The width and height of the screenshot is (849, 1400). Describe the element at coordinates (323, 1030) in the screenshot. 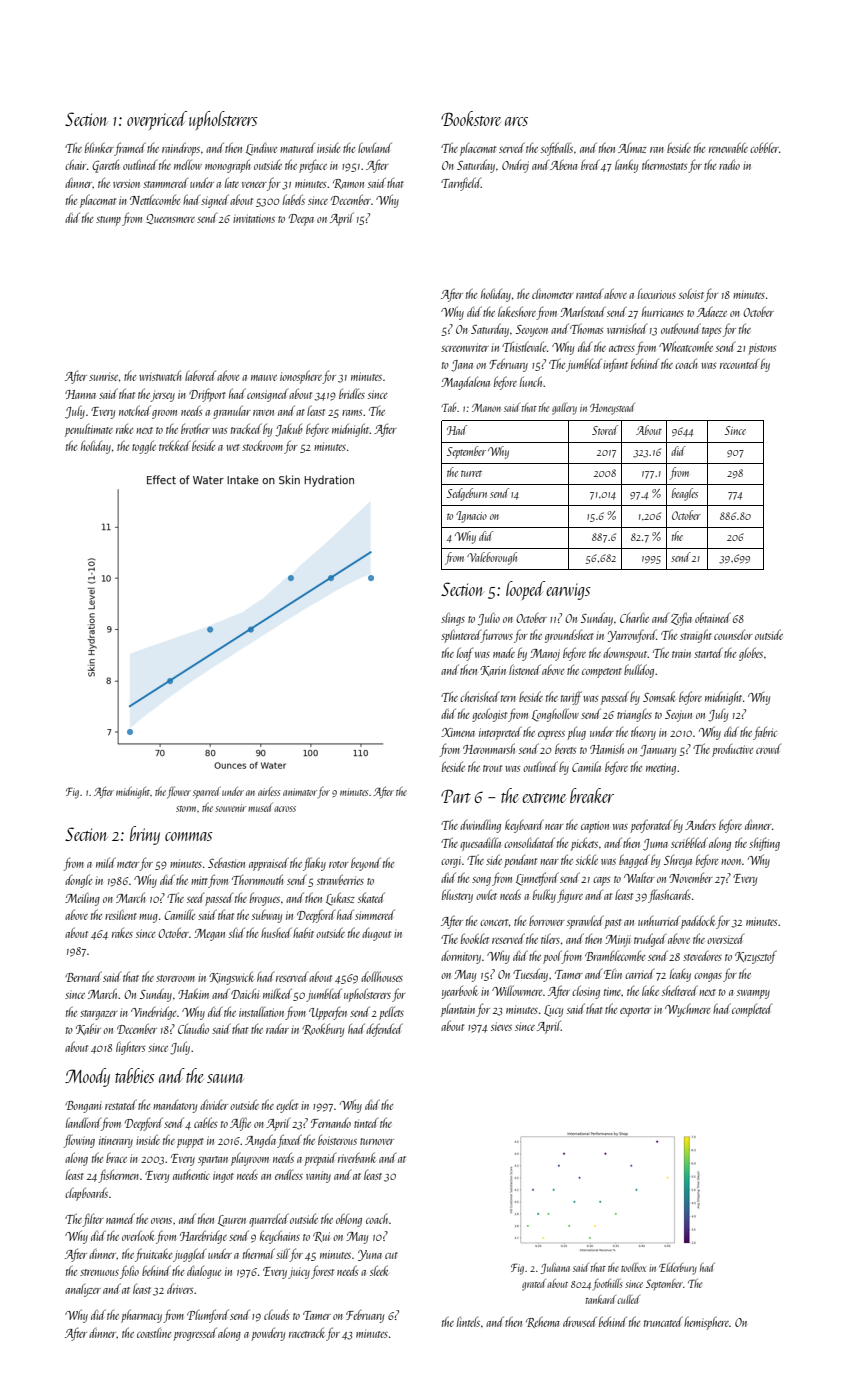

I see `Rookbury` at that location.
